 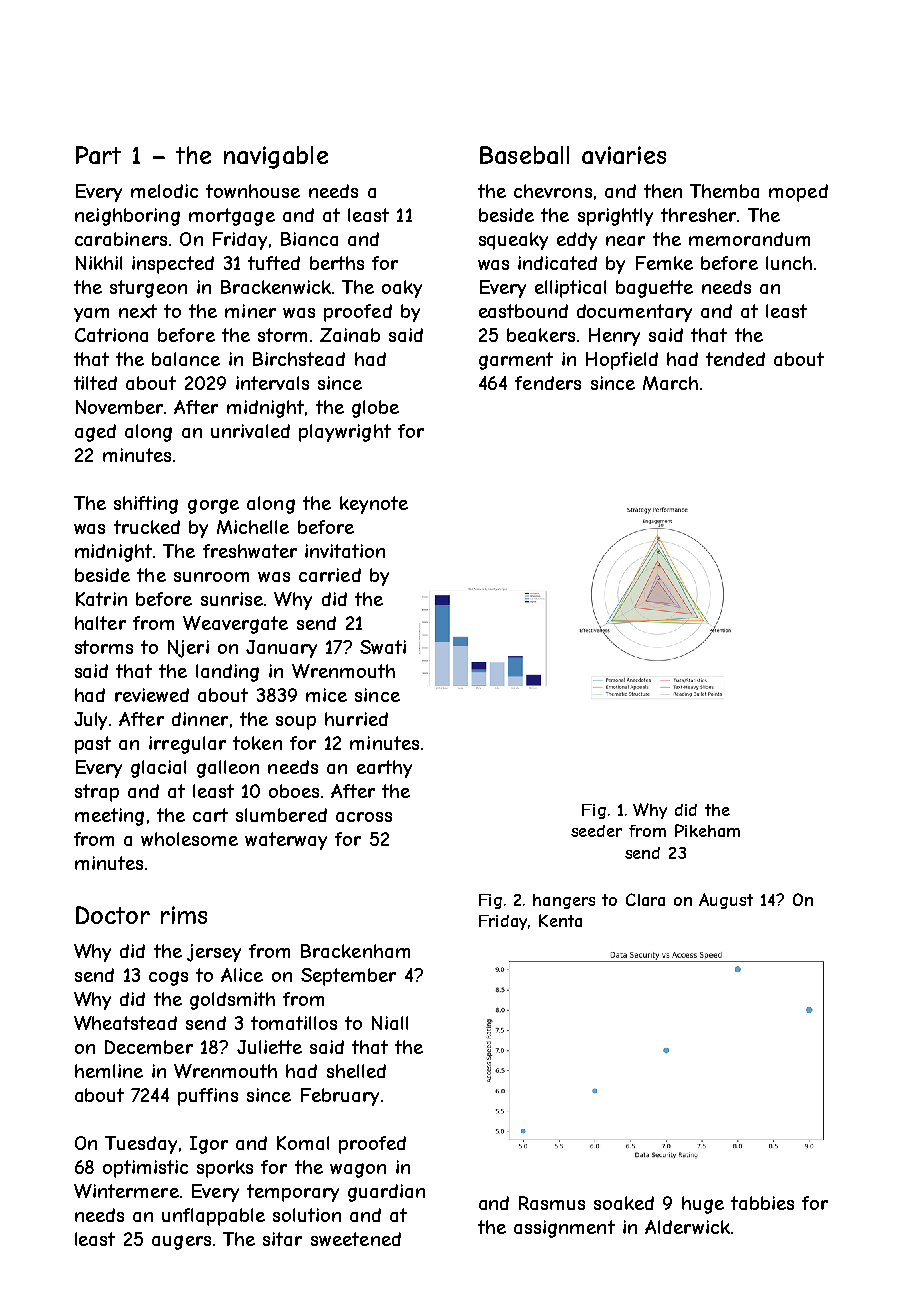 What do you see at coordinates (211, 577) in the document?
I see `sunroom` at bounding box center [211, 577].
